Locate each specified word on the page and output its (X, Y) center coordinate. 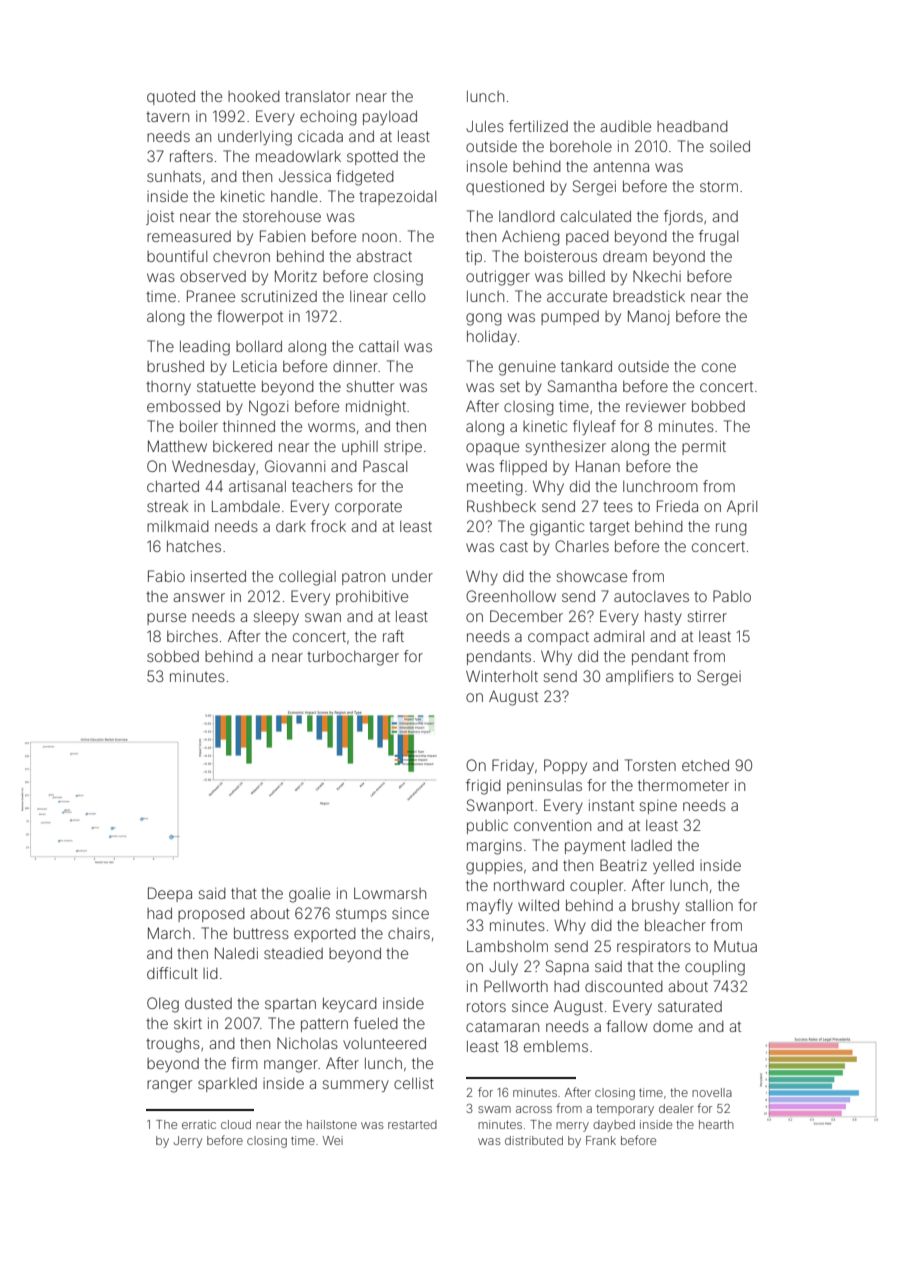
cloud (236, 1124)
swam (494, 1109)
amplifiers (640, 677)
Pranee (211, 296)
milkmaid (178, 526)
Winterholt (502, 676)
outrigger (498, 278)
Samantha (582, 386)
